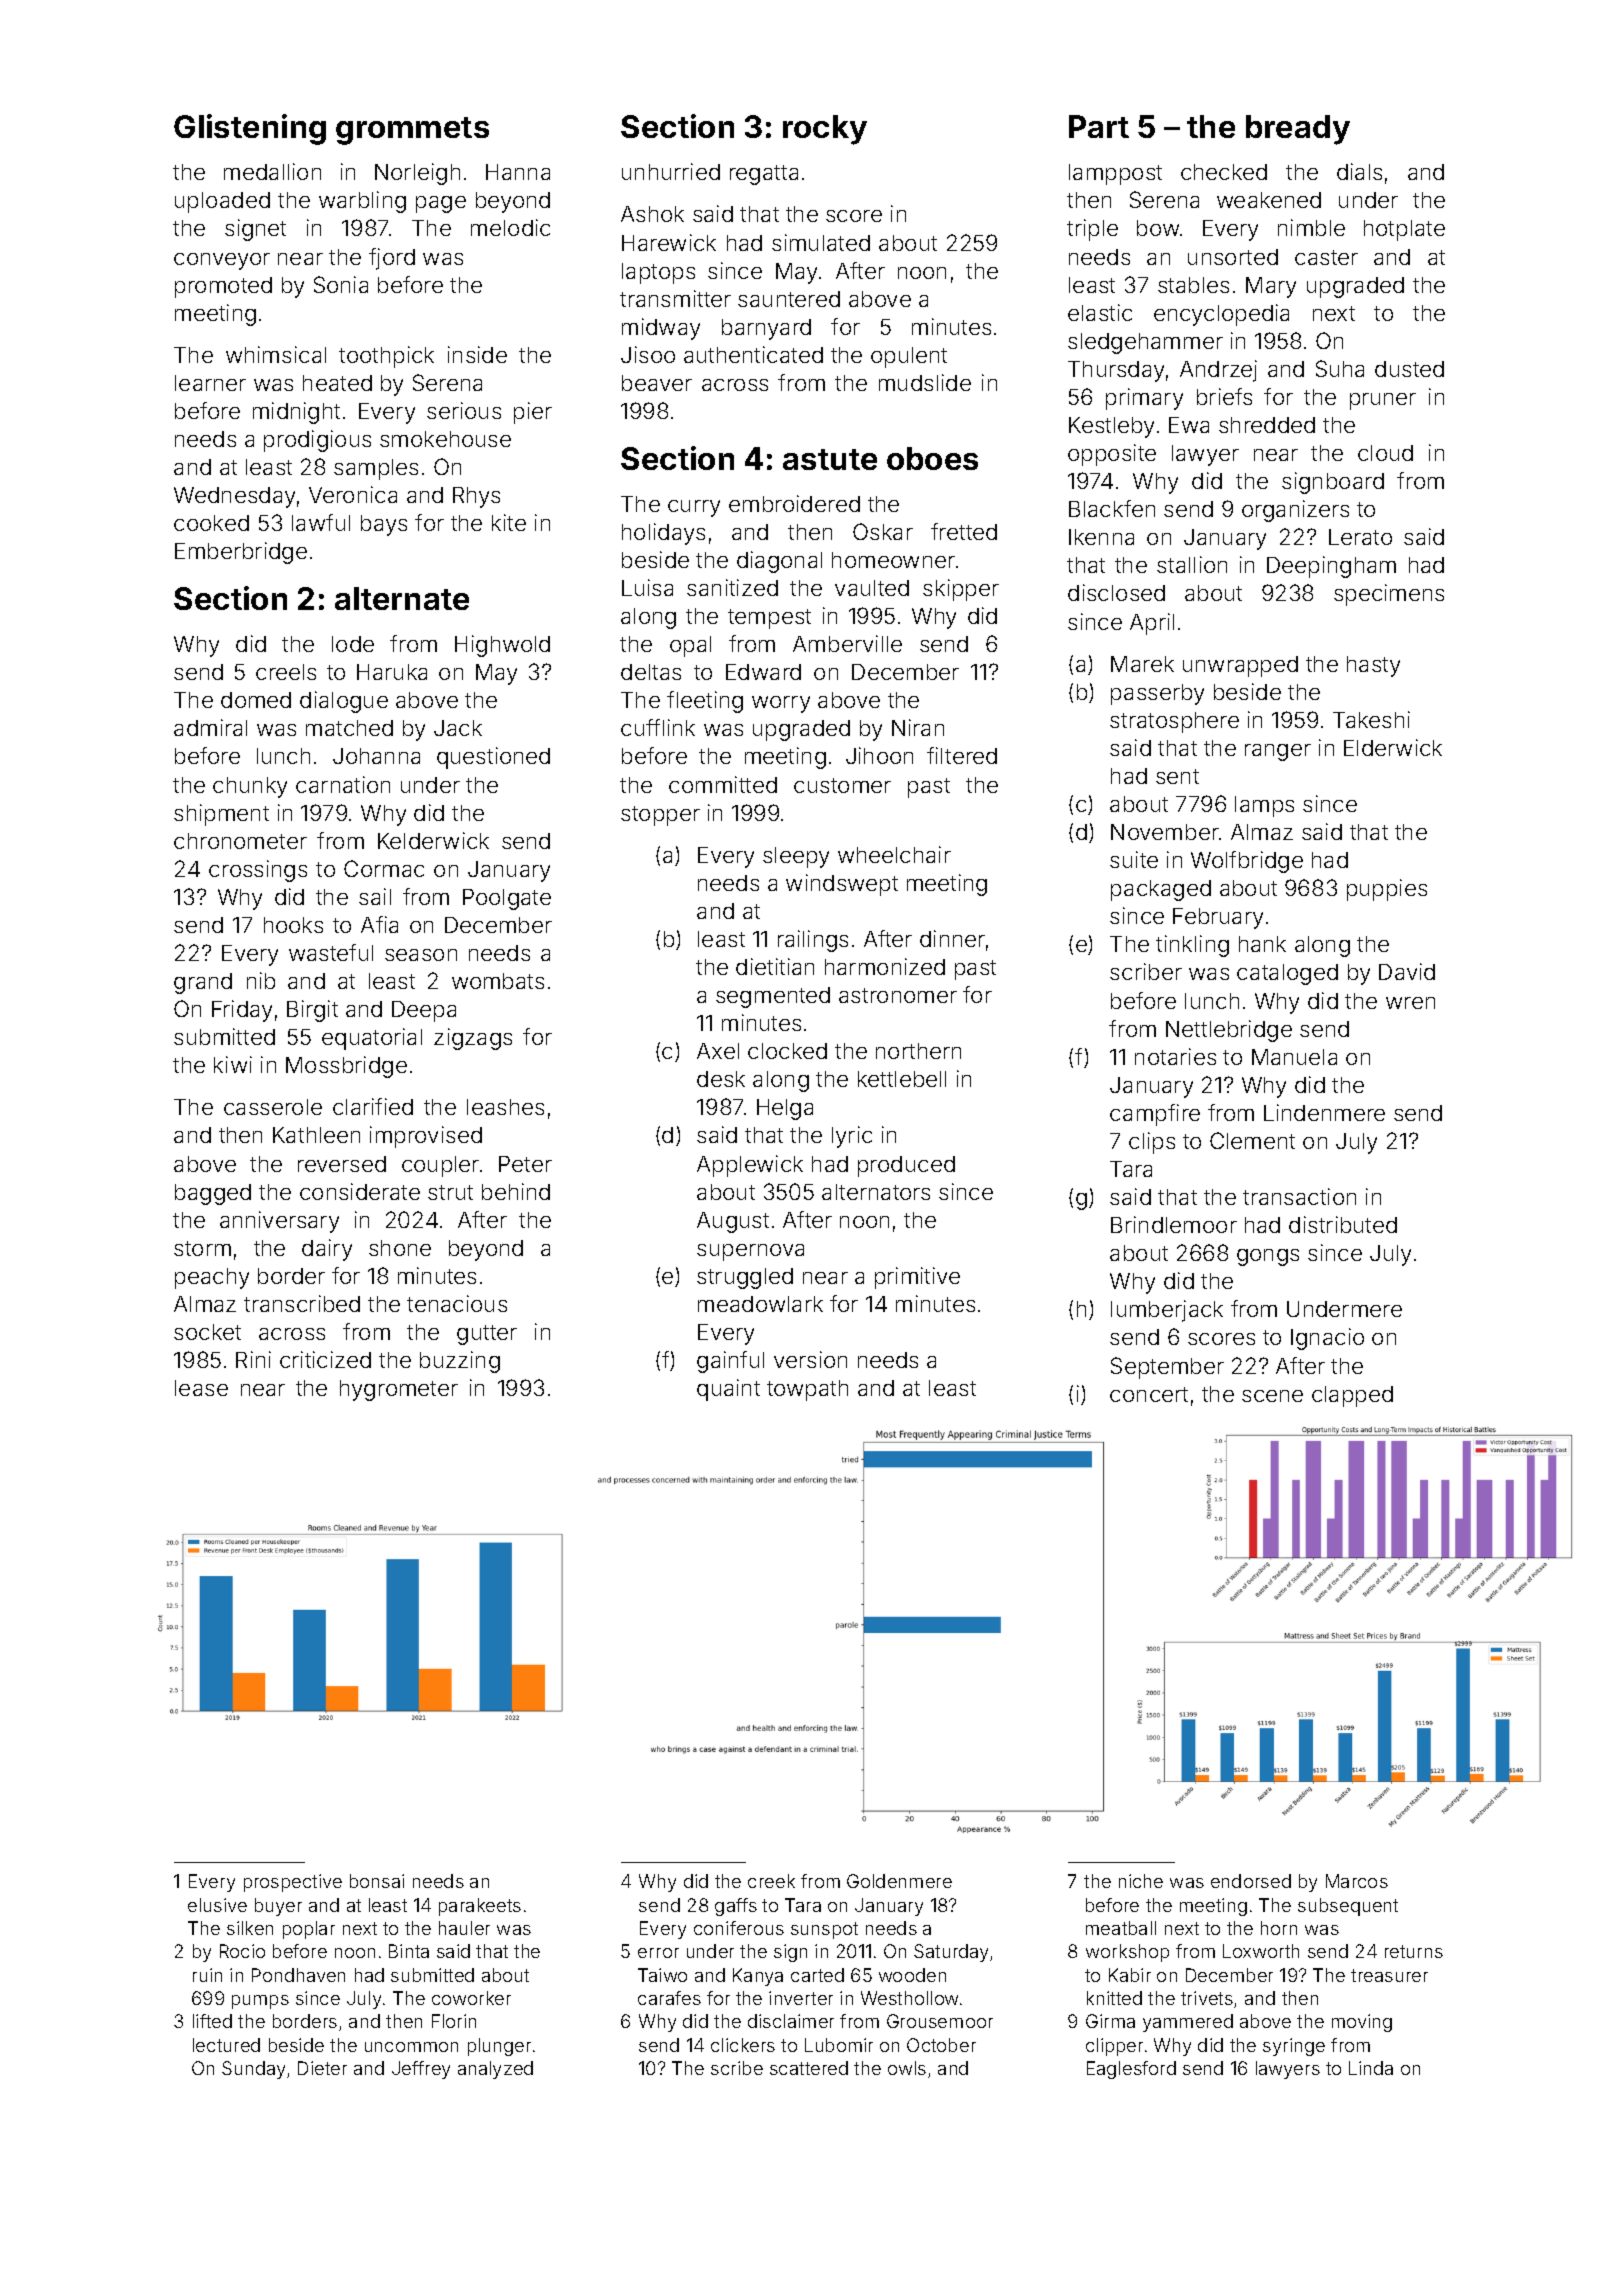 This screenshot has height=2292, width=1620. What do you see at coordinates (1177, 776) in the screenshot?
I see `sent` at bounding box center [1177, 776].
